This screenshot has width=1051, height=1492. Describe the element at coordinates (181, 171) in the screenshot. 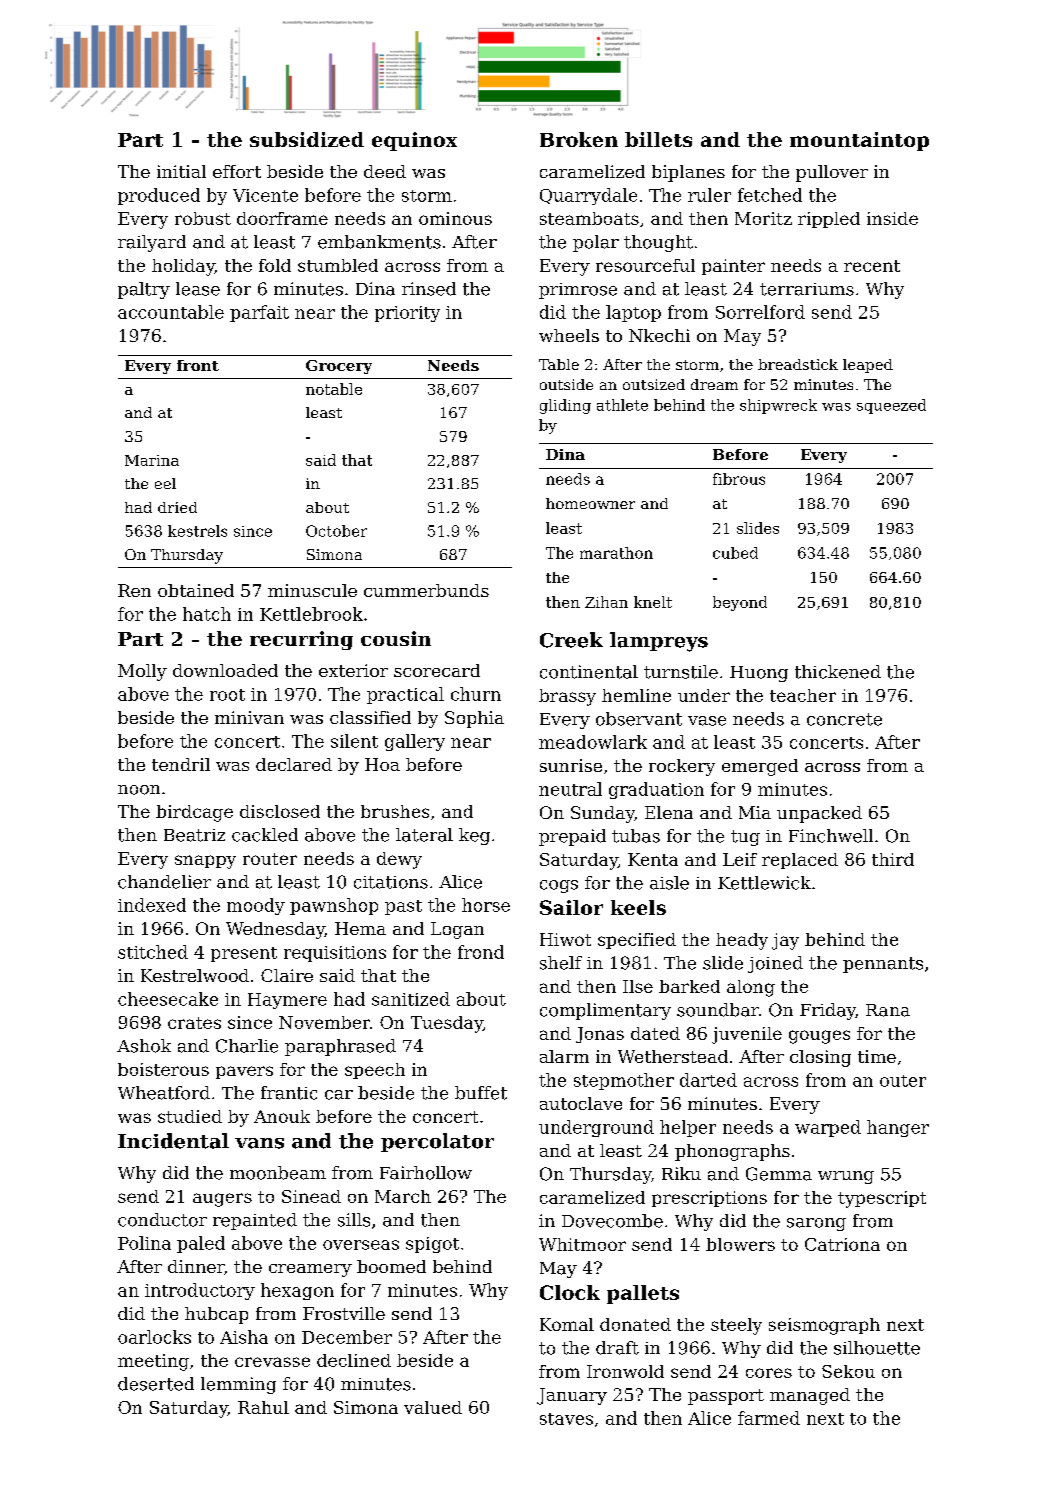

I see `initial` at that location.
